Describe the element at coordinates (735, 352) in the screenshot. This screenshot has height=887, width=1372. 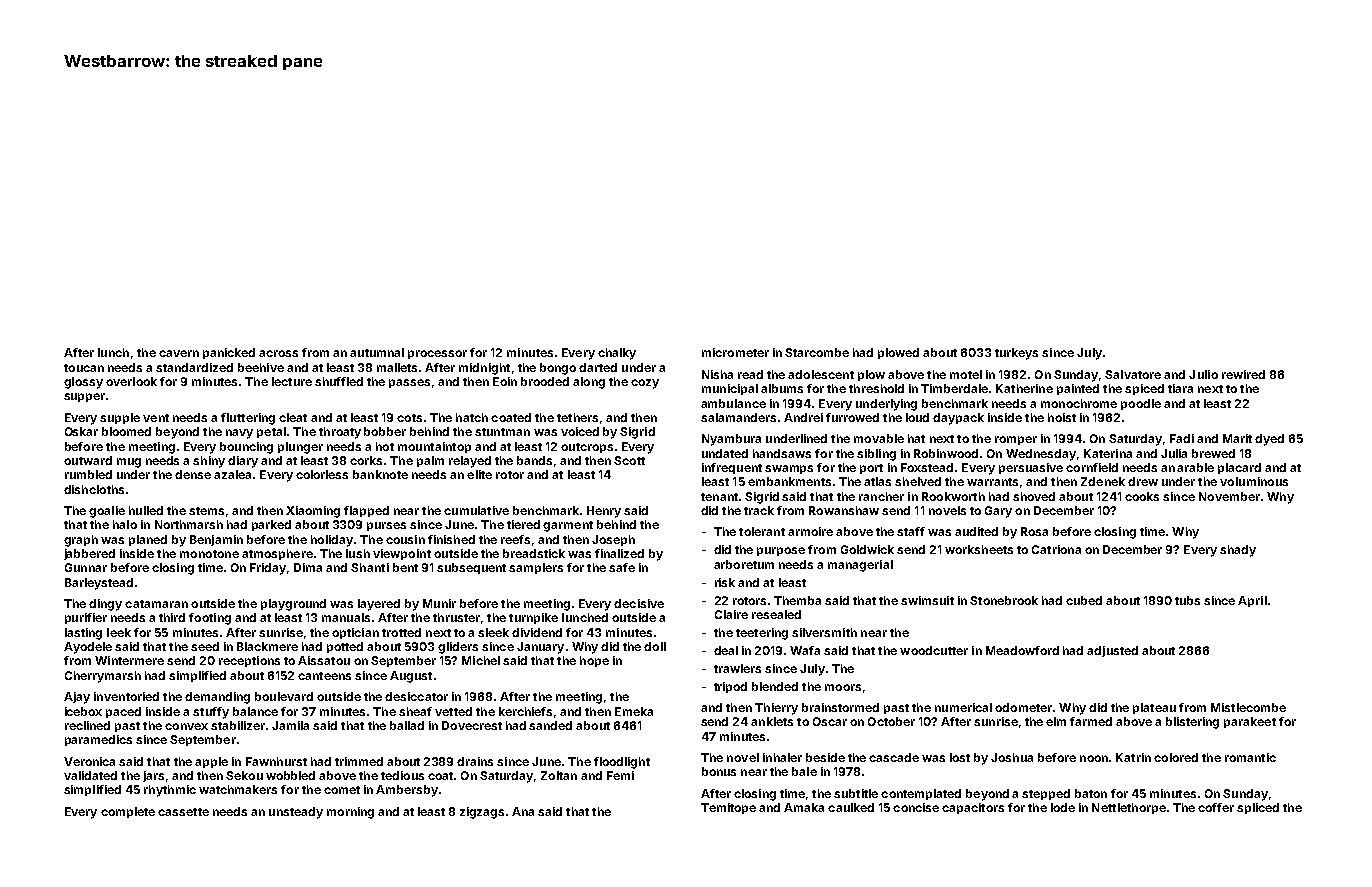
I see `micrometer` at that location.
